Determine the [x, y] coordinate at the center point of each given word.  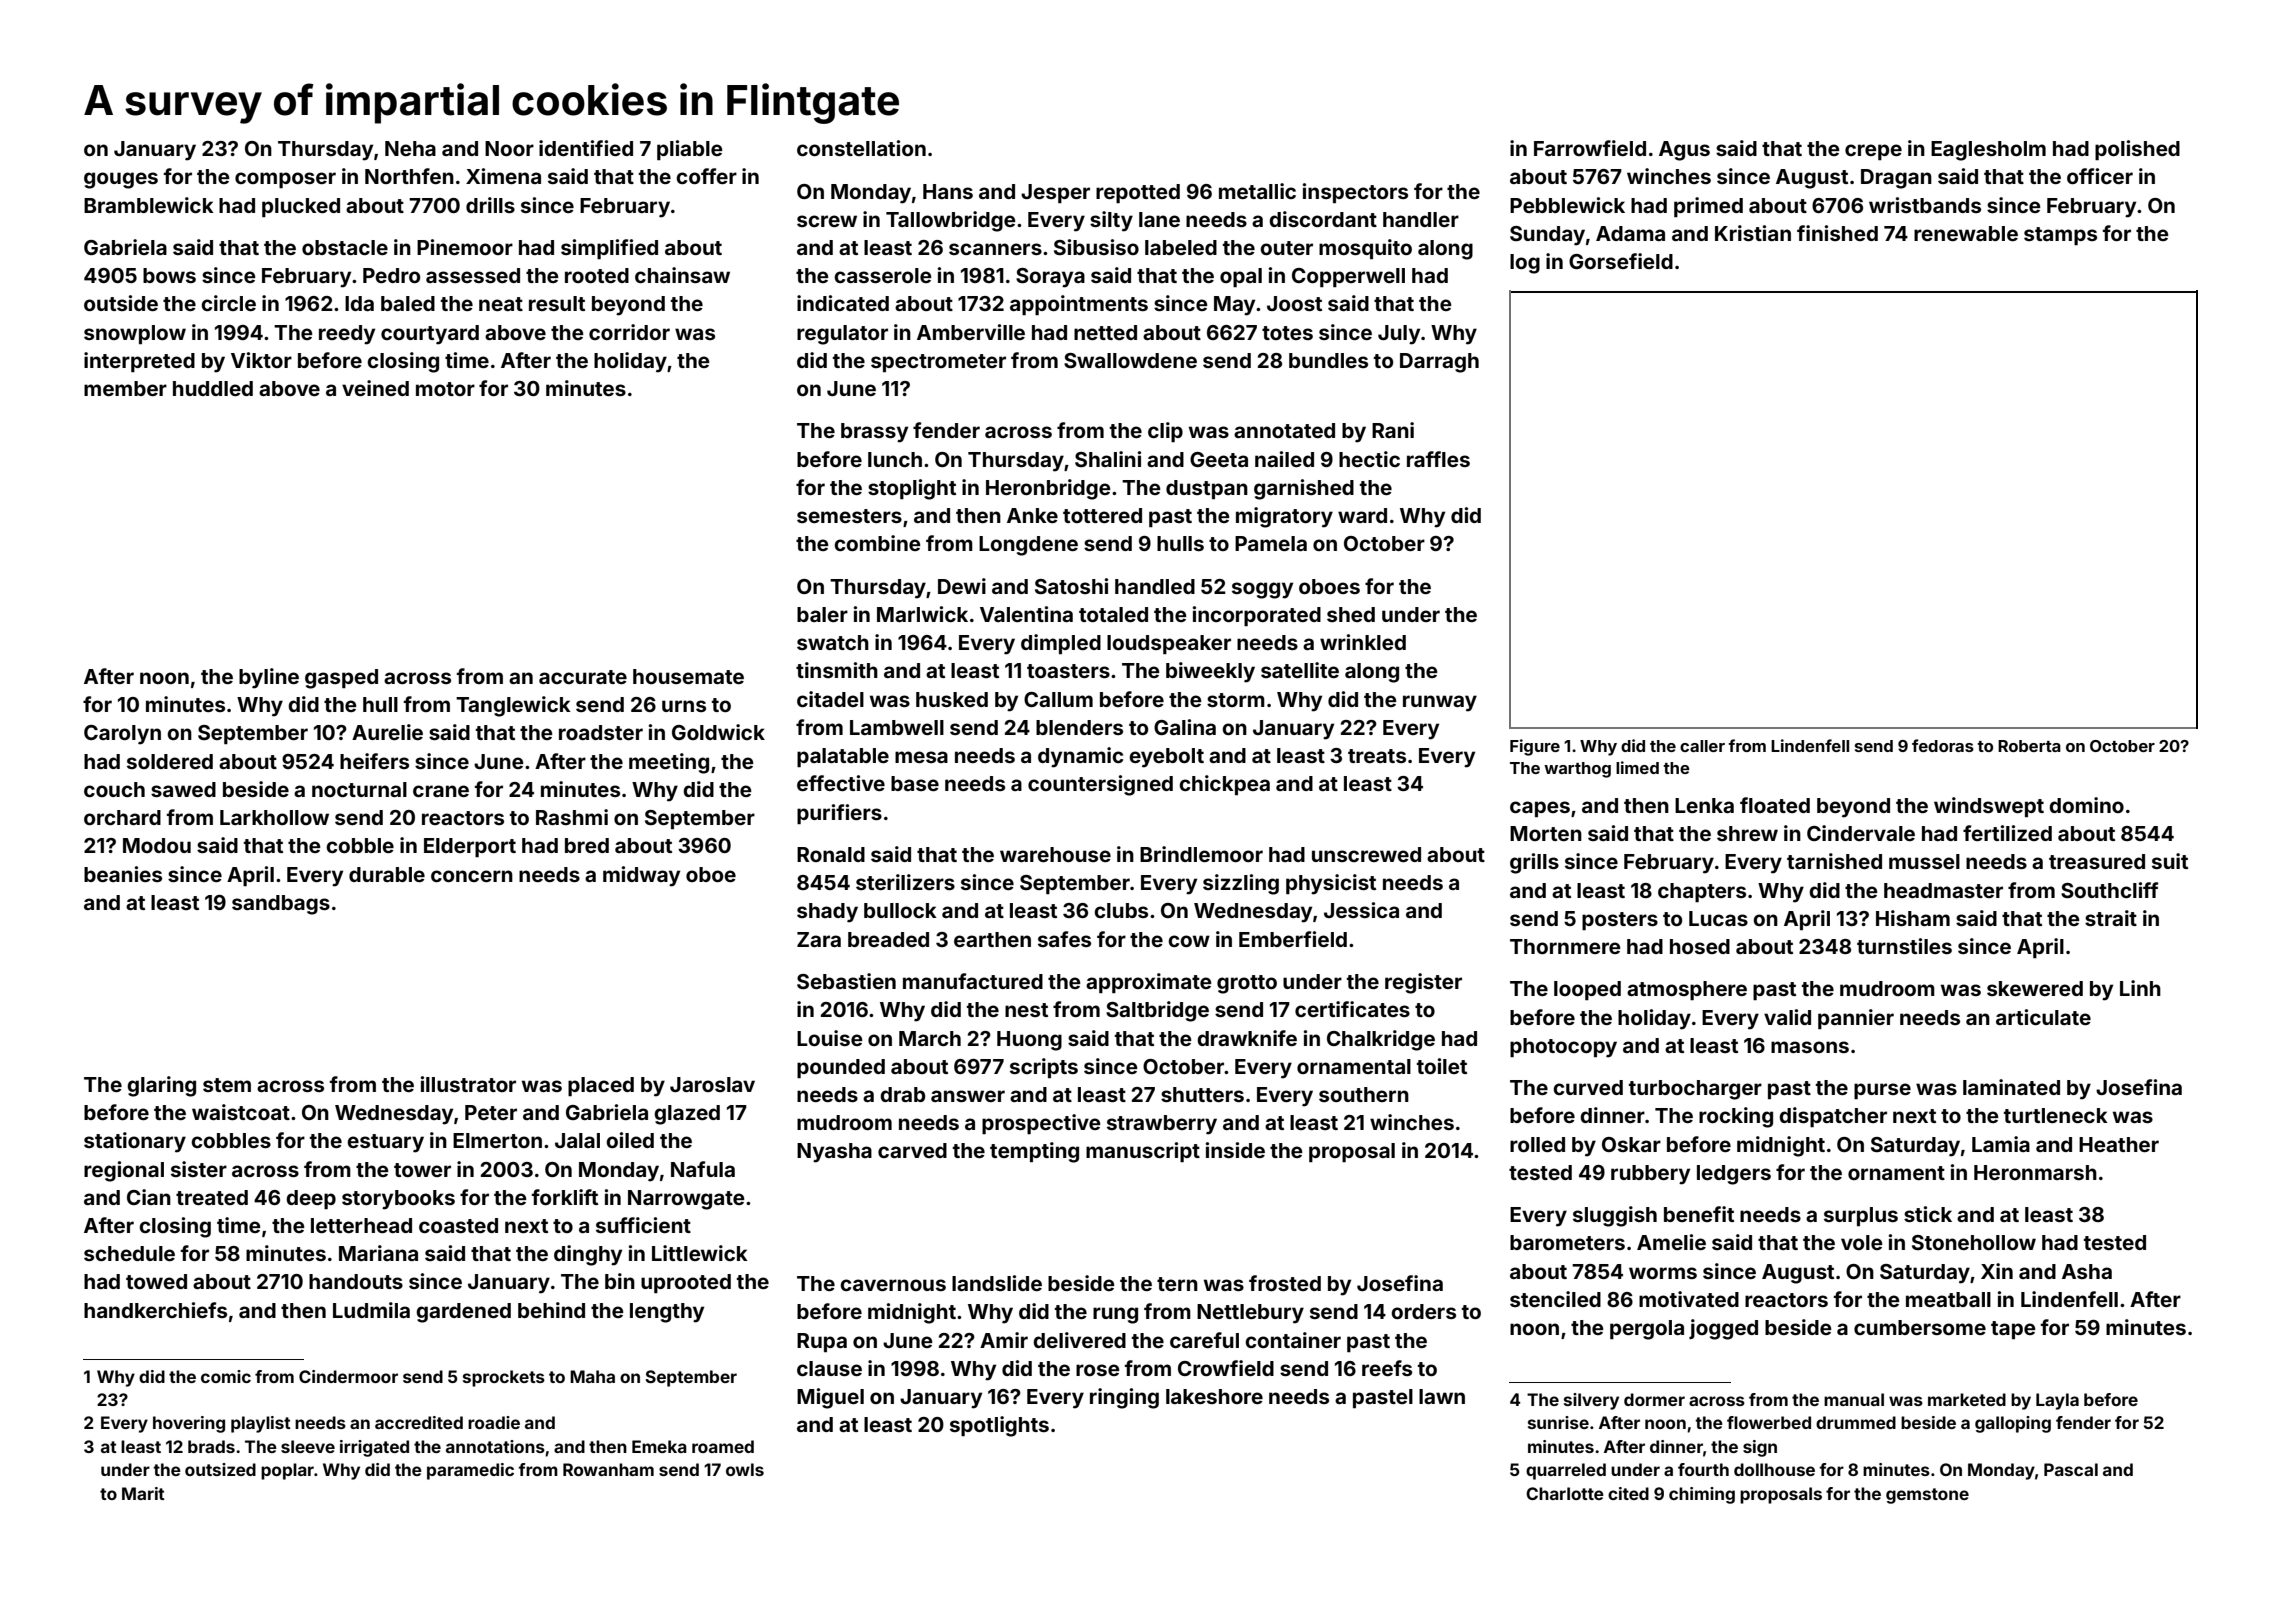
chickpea [1224, 785]
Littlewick [700, 1253]
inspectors [1355, 193]
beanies [123, 874]
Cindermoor [348, 1376]
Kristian [1753, 233]
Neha [410, 148]
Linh [2140, 988]
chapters [1702, 892]
